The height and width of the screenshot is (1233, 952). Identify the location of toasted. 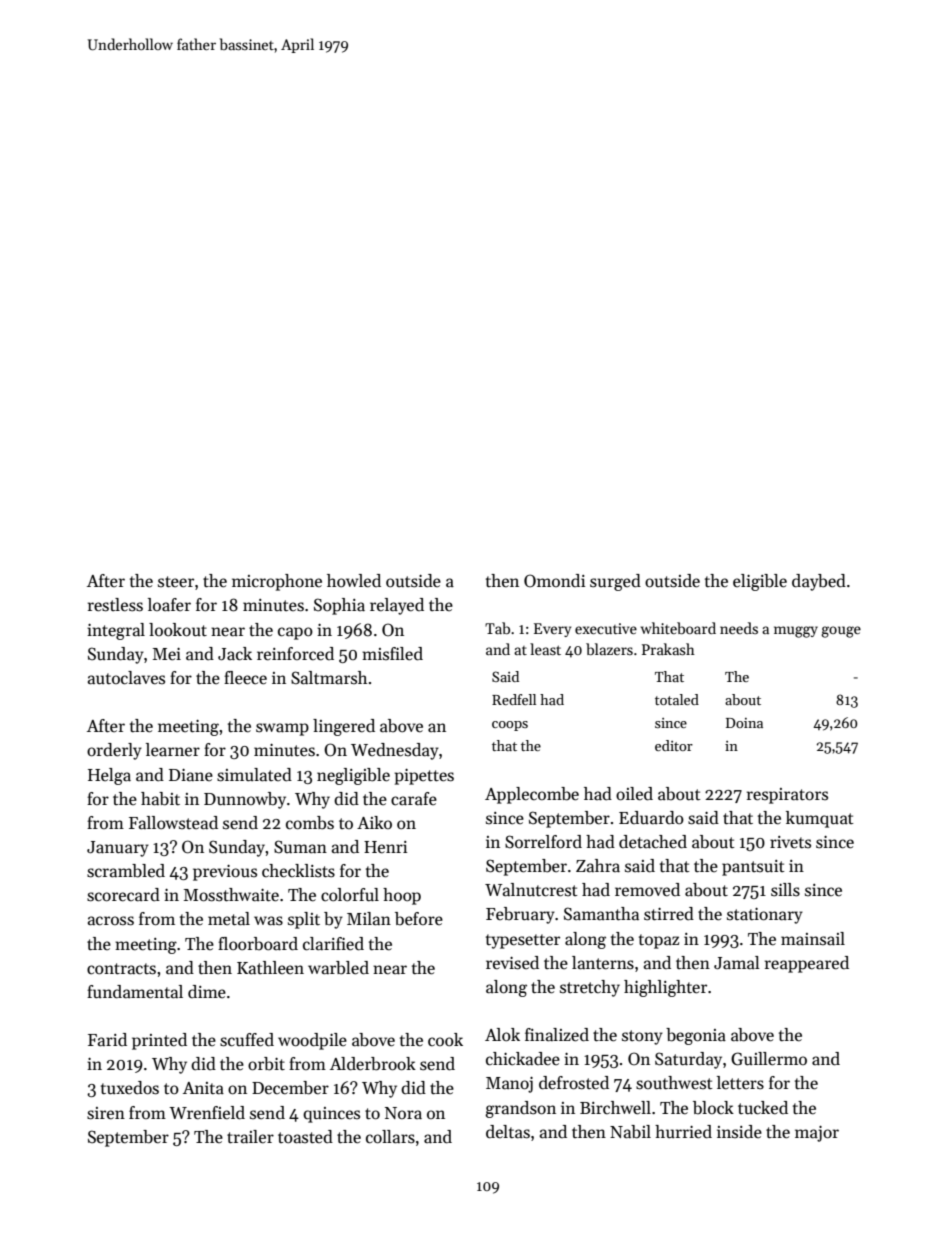
(305, 1137).
